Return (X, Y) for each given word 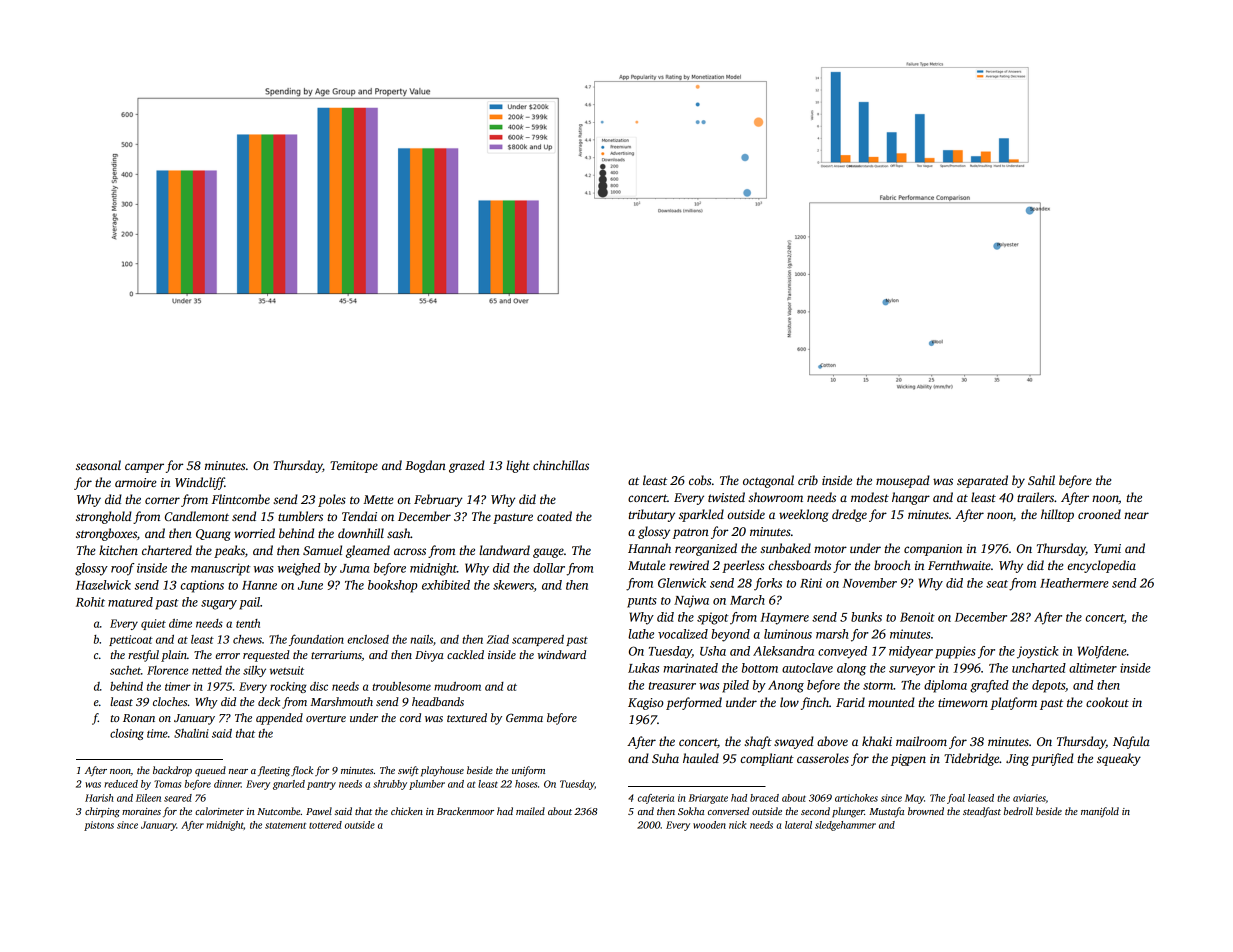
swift (408, 771)
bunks (866, 617)
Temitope (354, 467)
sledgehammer (845, 826)
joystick (1037, 652)
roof (122, 569)
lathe (641, 634)
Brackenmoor (465, 811)
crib (808, 480)
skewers (513, 586)
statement (285, 825)
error (227, 656)
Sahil (1041, 480)
